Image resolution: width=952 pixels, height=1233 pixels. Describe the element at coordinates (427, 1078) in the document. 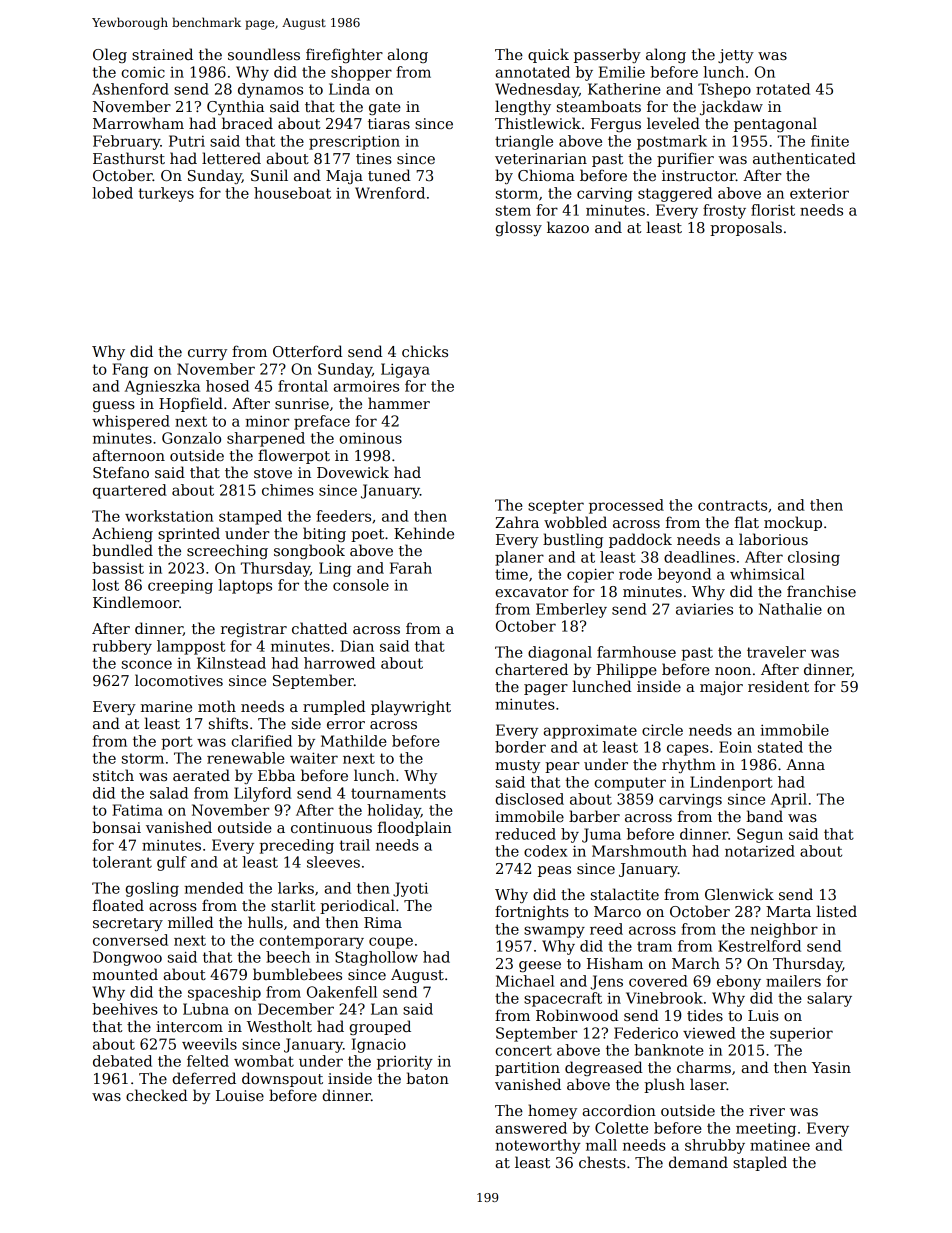

I see `baton` at that location.
